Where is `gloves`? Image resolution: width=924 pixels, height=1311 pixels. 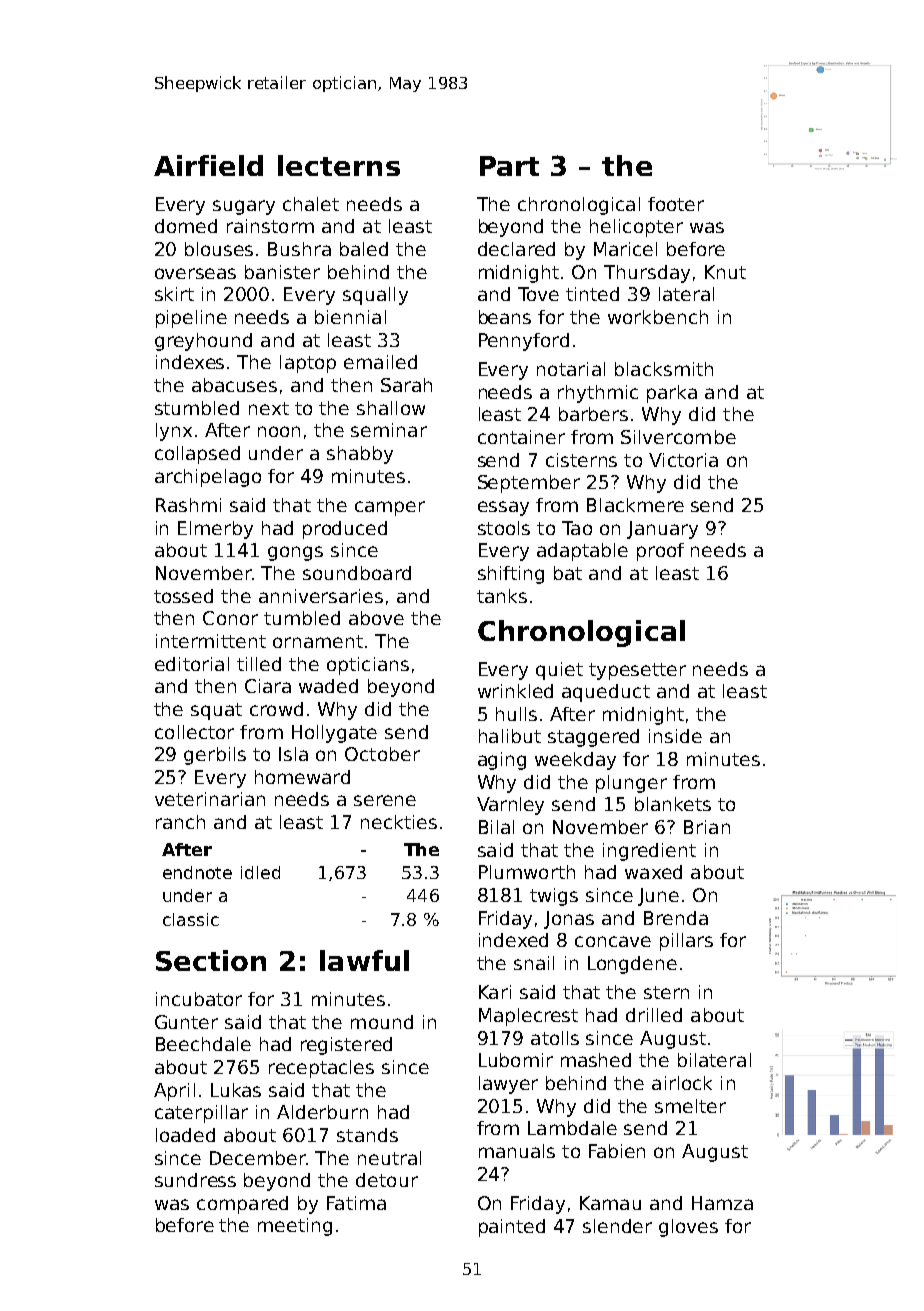 gloves is located at coordinates (688, 1228).
